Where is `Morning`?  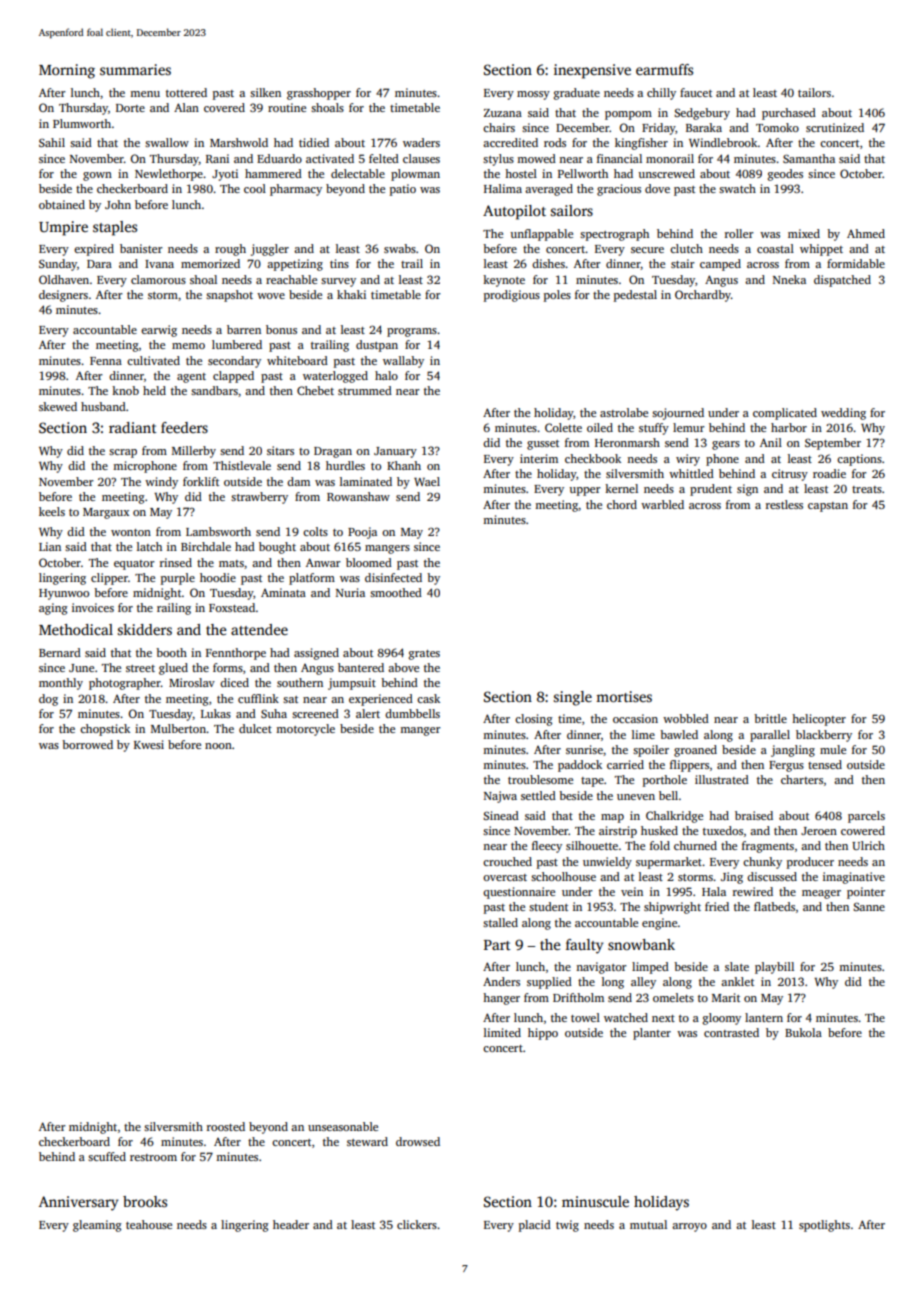
Morning is located at coordinates (67, 71).
